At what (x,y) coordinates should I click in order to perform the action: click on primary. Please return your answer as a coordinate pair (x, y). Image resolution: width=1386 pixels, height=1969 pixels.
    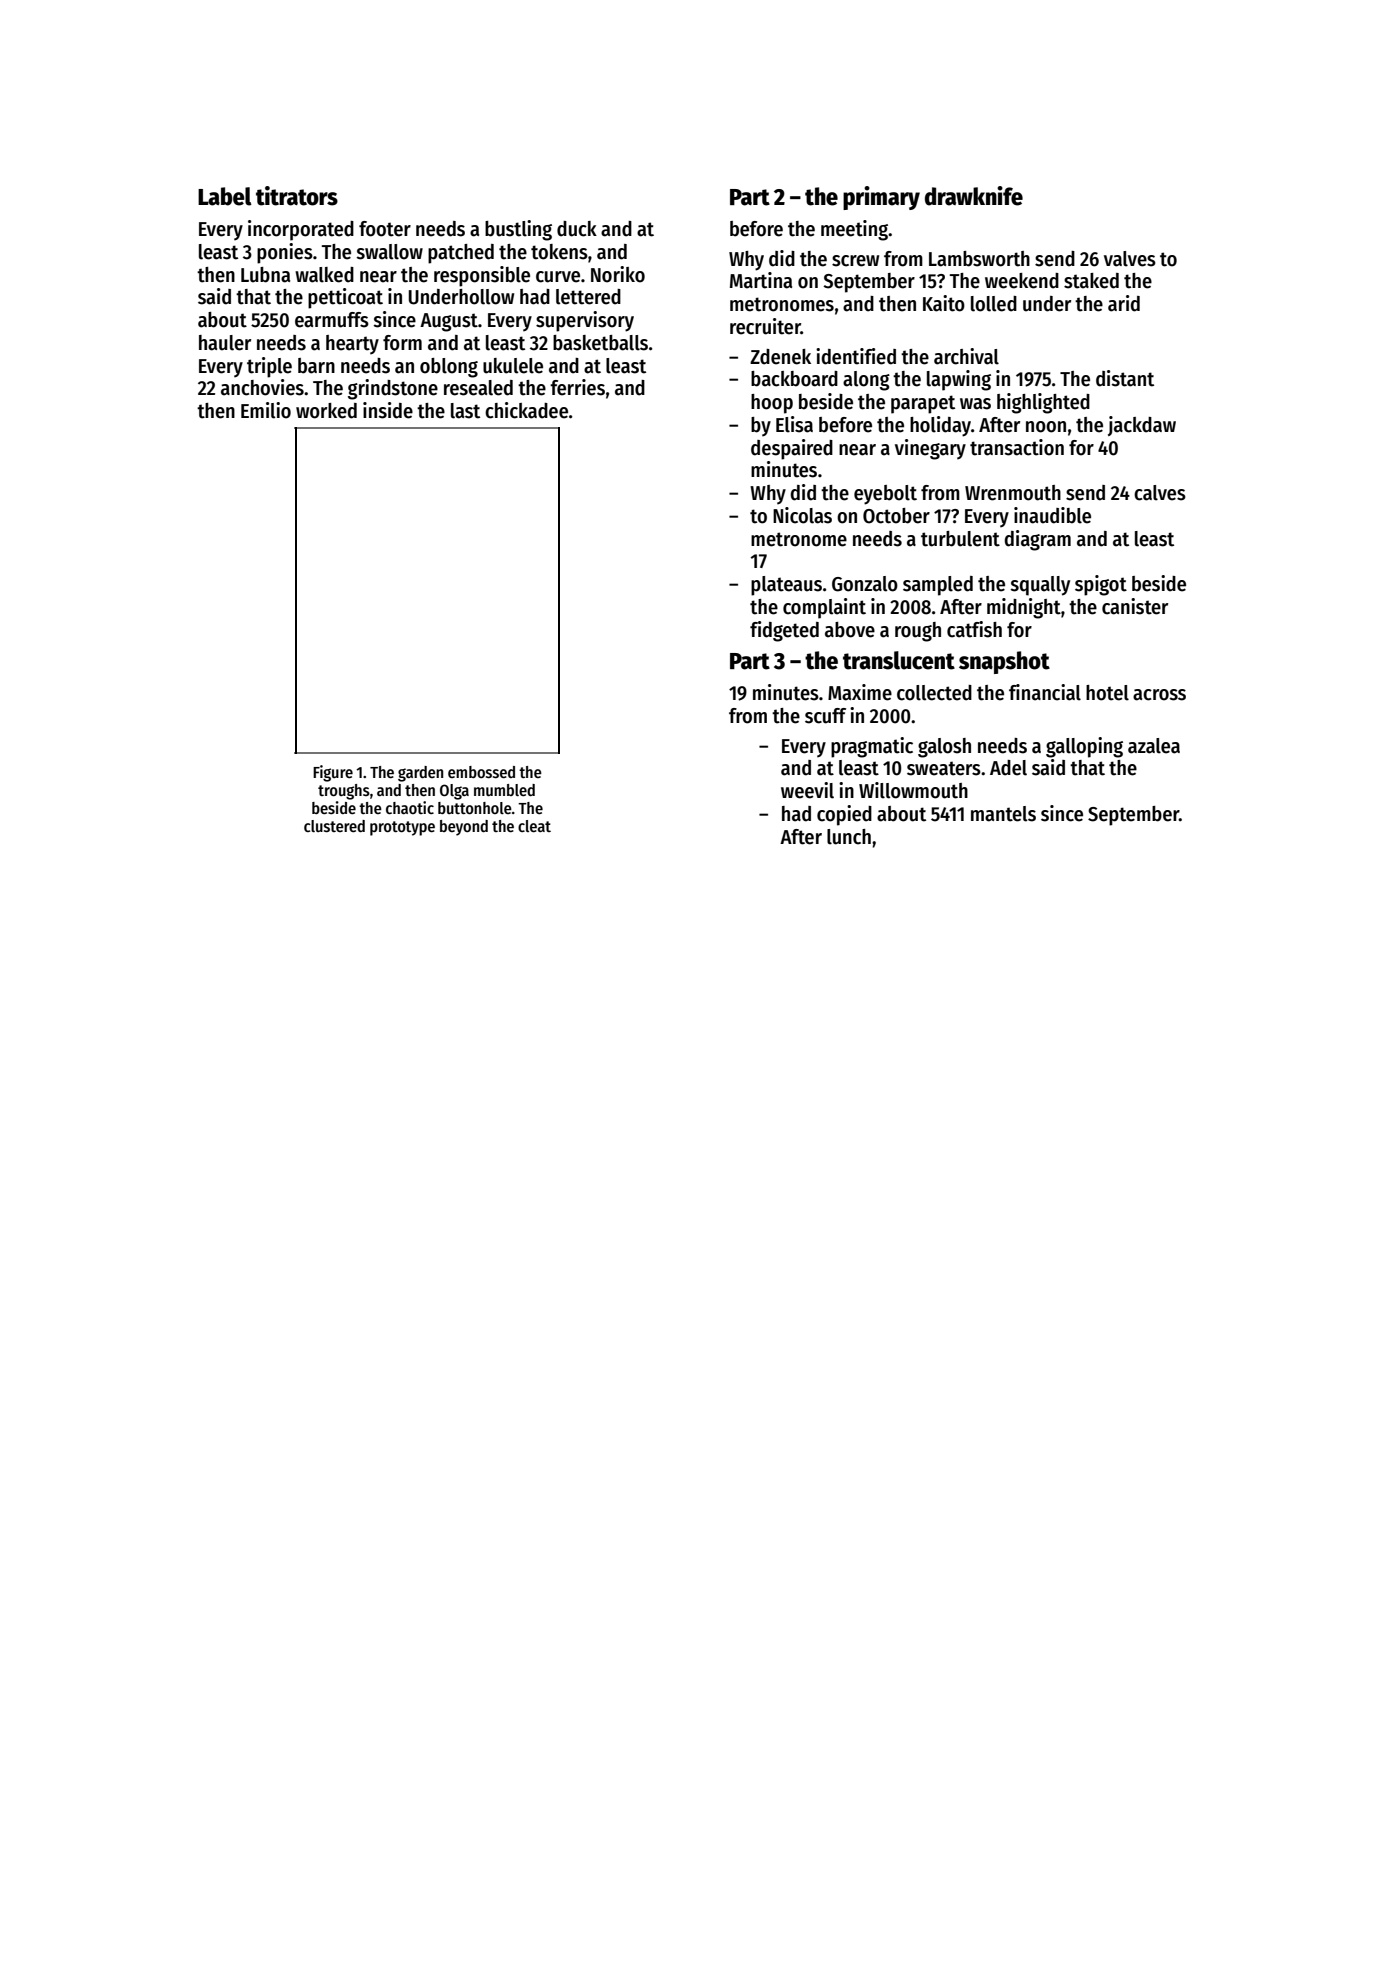
    Looking at the image, I should click on (881, 198).
